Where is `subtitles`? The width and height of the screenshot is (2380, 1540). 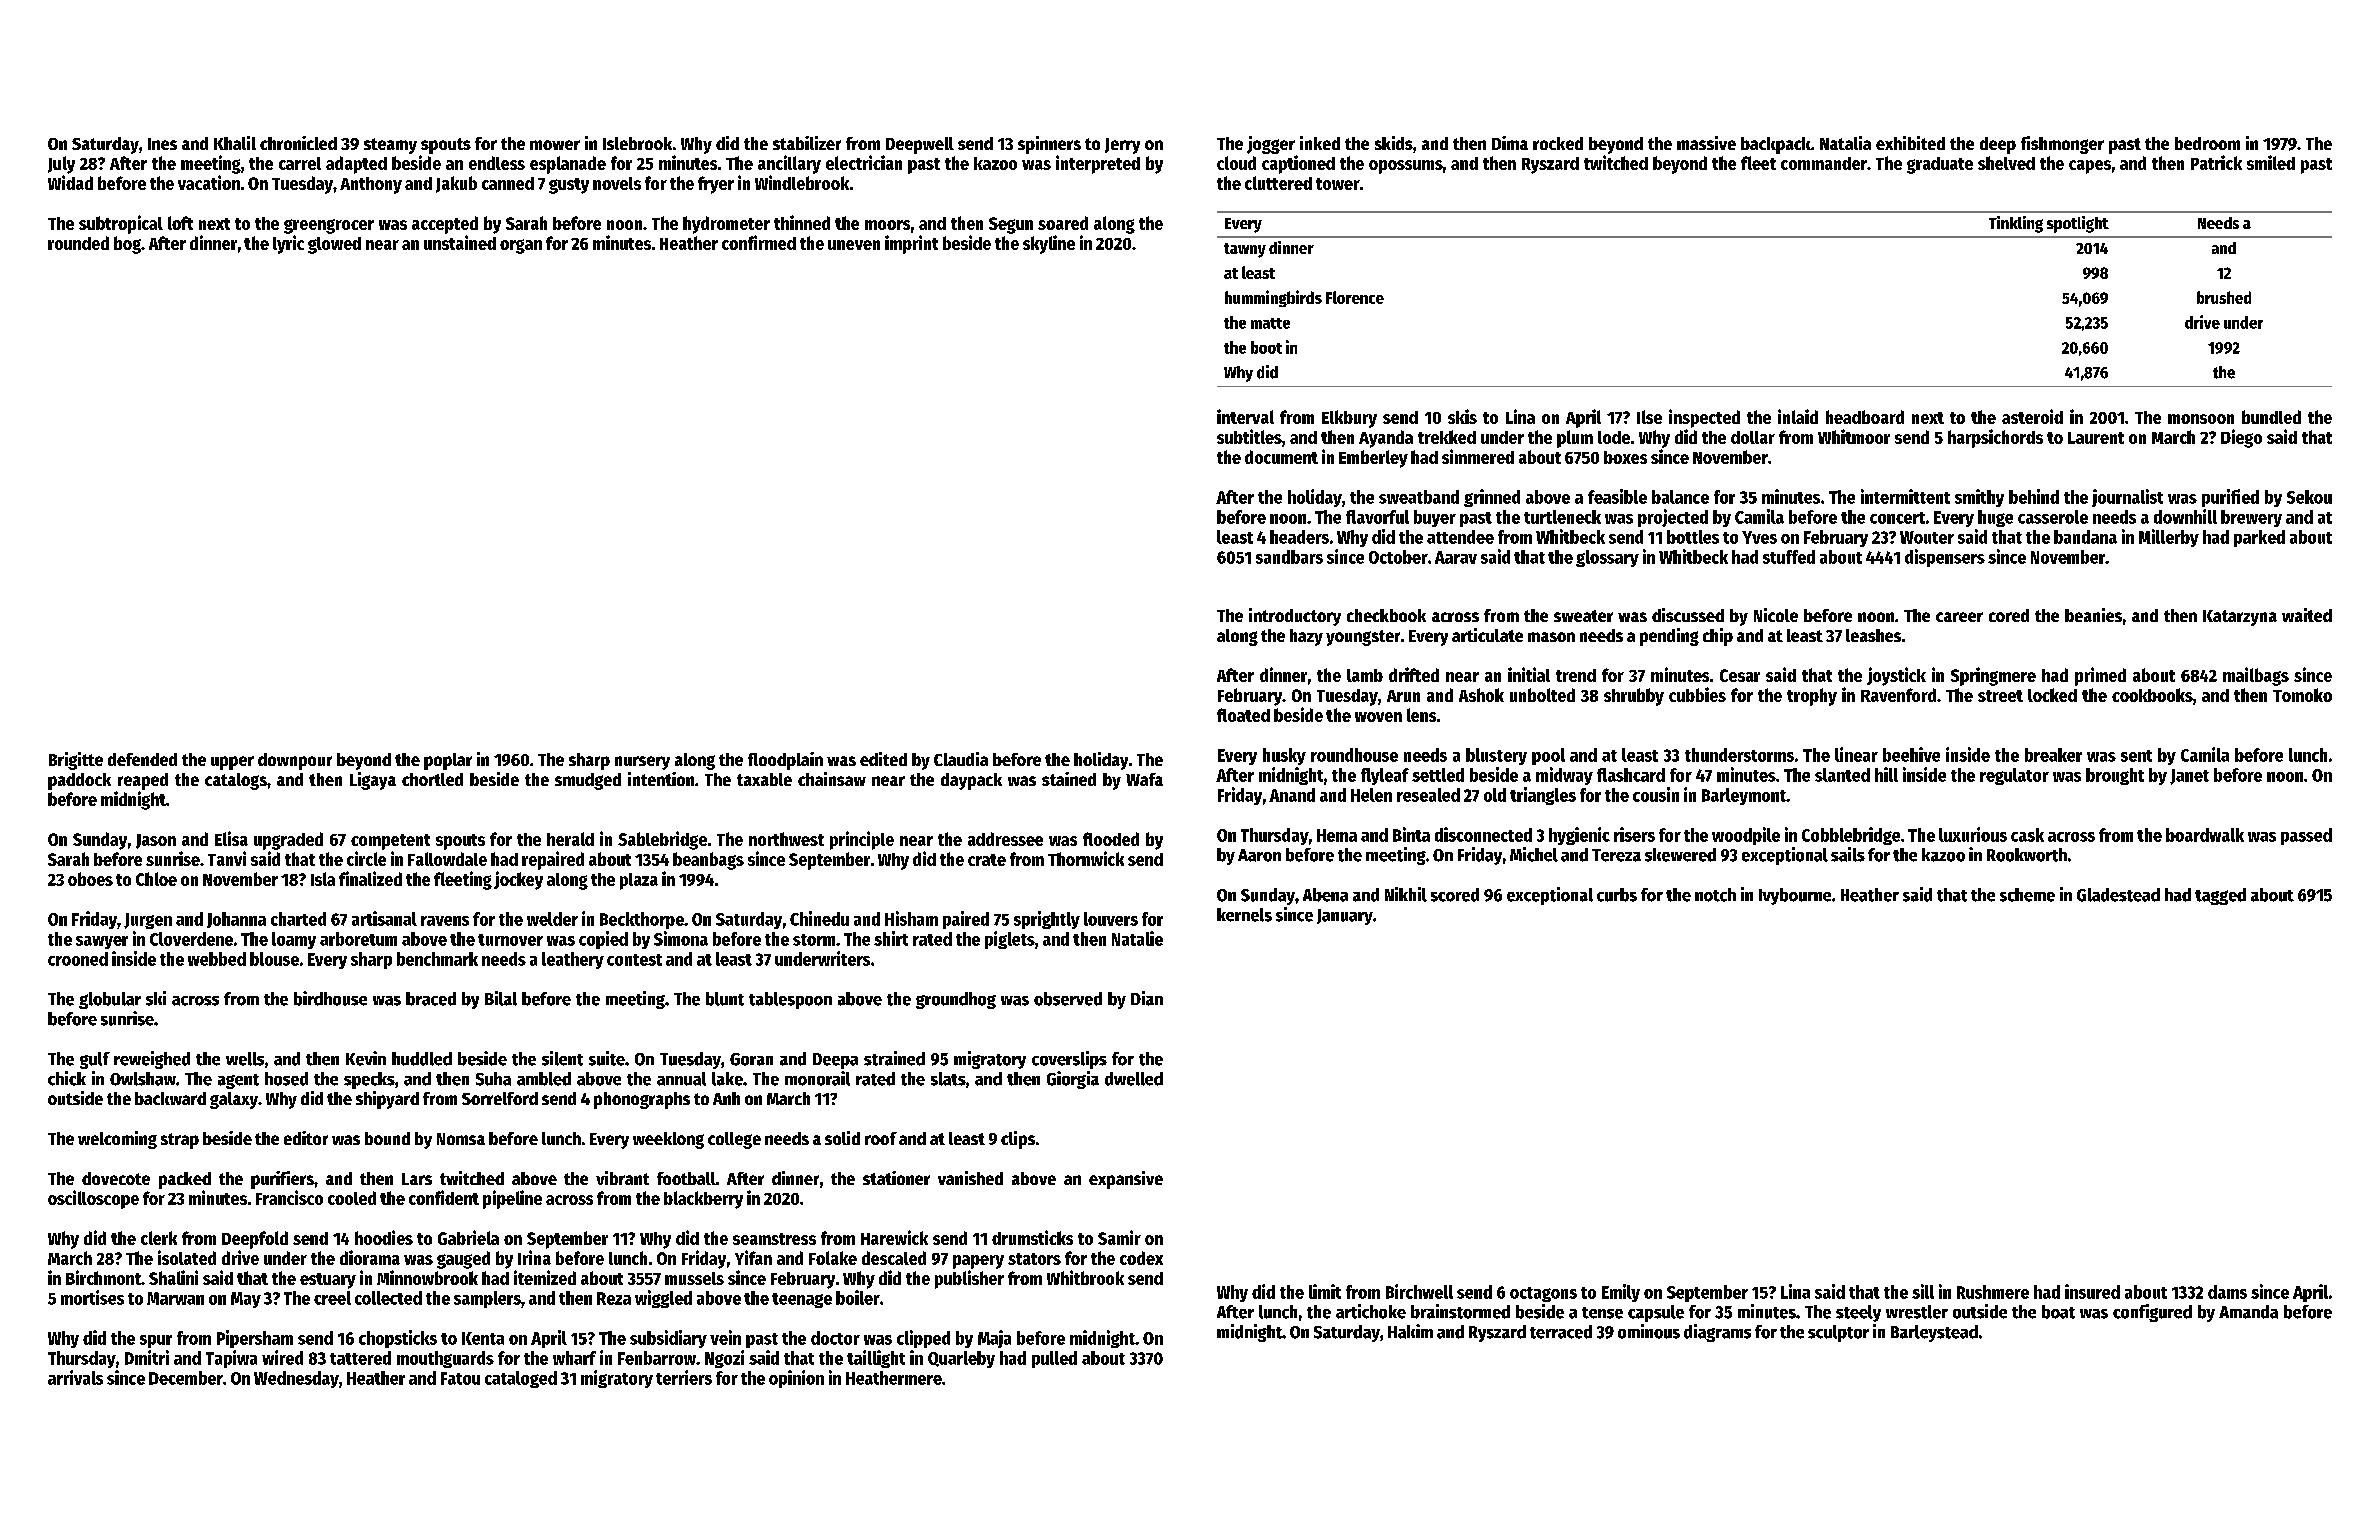
subtitles is located at coordinates (1249, 436).
